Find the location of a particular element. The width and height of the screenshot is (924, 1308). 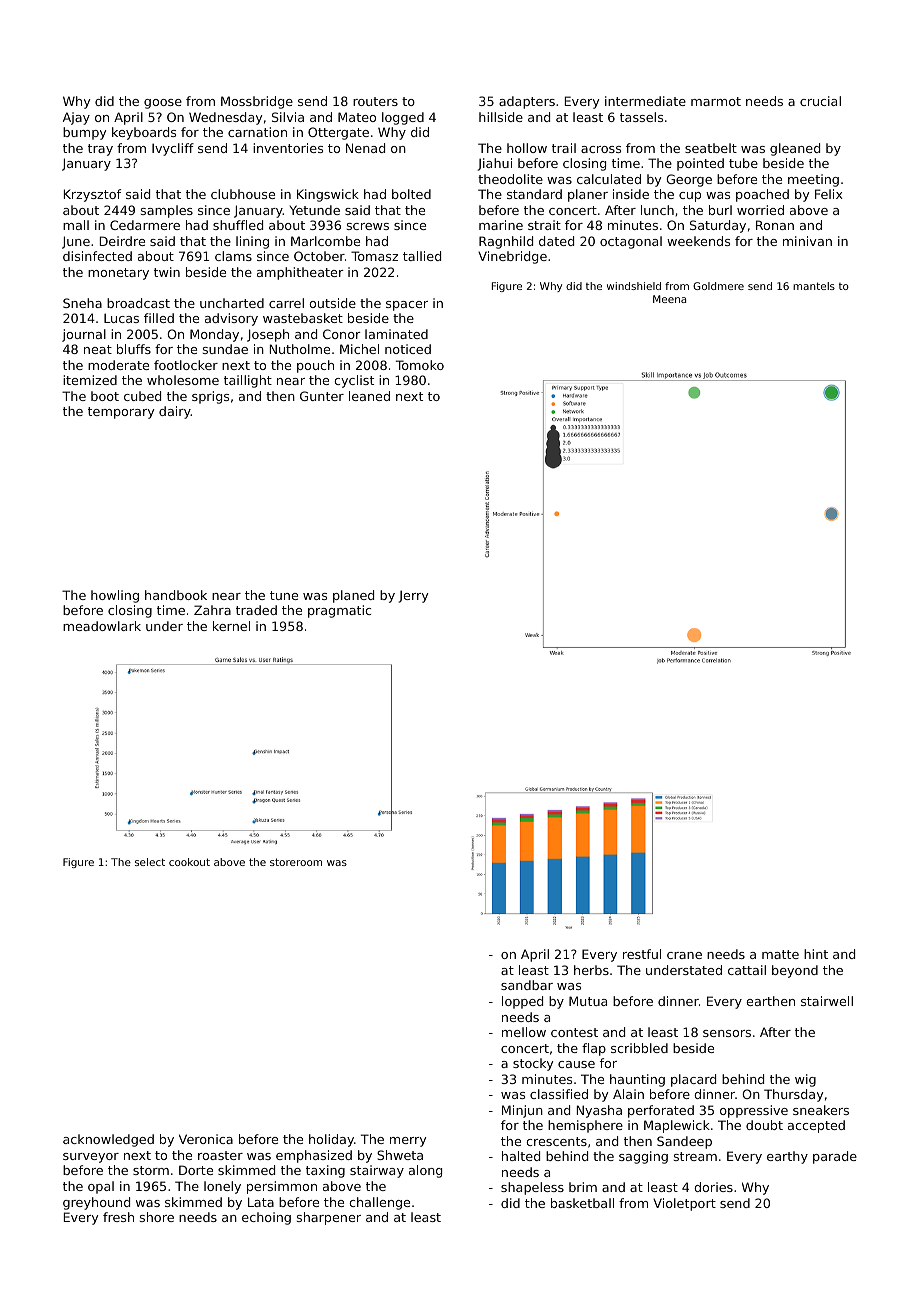

dairy is located at coordinates (175, 412).
